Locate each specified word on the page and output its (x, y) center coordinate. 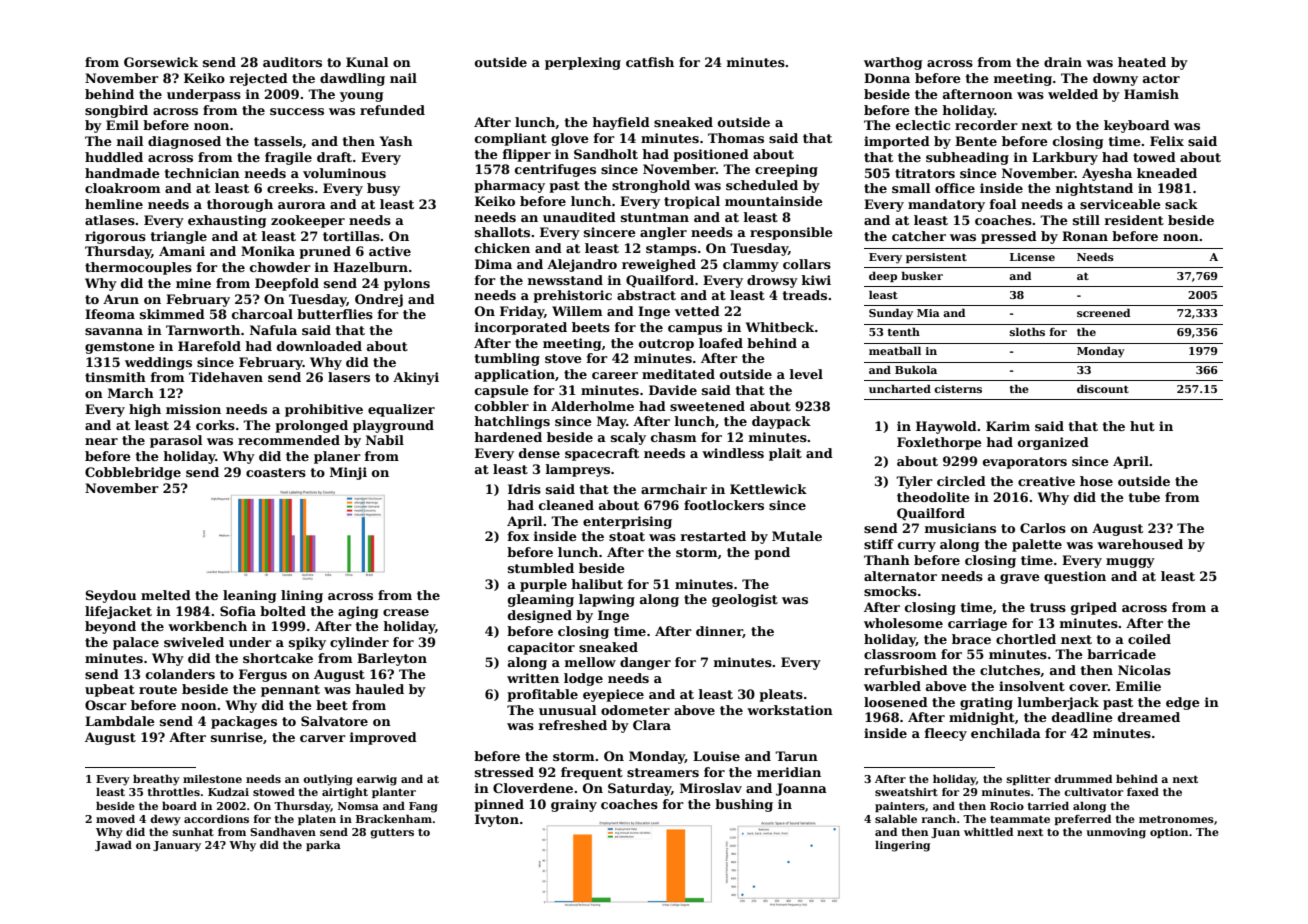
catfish (650, 62)
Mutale (797, 536)
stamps (671, 250)
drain (1063, 62)
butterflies (335, 314)
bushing (744, 805)
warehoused (1140, 544)
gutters (392, 833)
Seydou (111, 596)
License (1032, 257)
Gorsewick (161, 62)
